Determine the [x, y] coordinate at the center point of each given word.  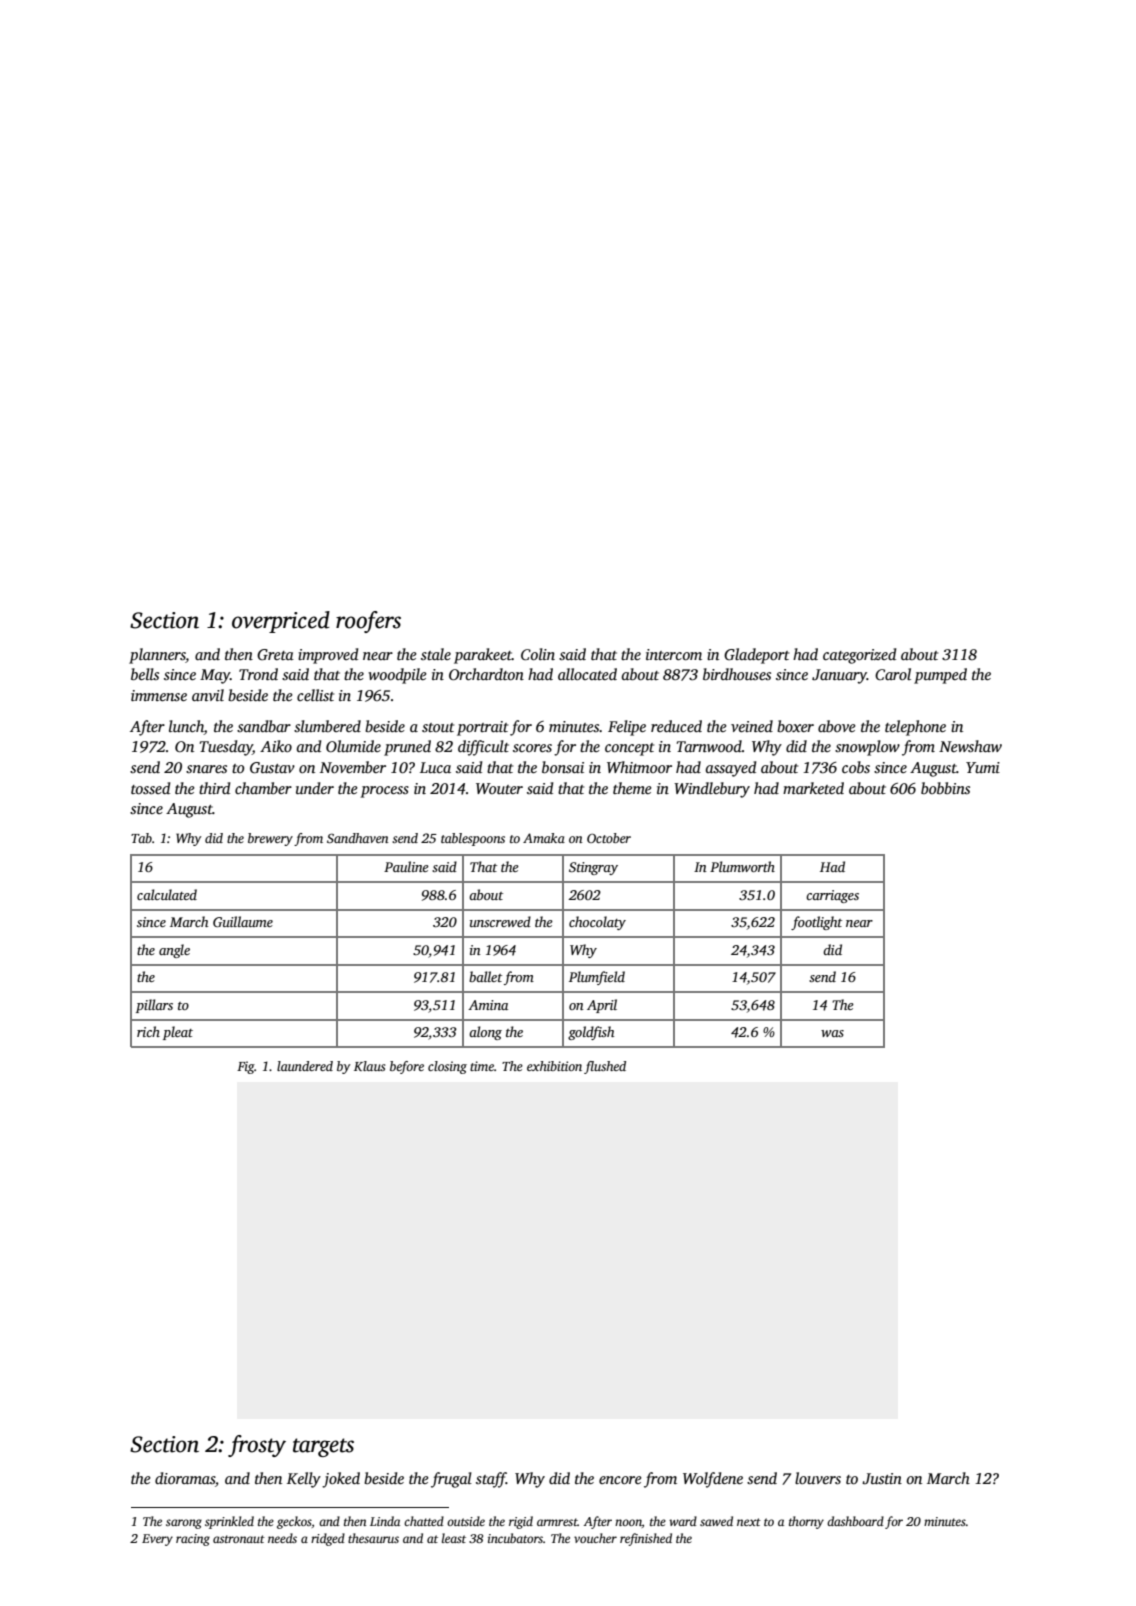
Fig [246, 1067]
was [832, 1033]
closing [447, 1067]
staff [491, 1480]
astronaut [239, 1539]
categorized [859, 656]
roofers [368, 622]
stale [436, 654]
